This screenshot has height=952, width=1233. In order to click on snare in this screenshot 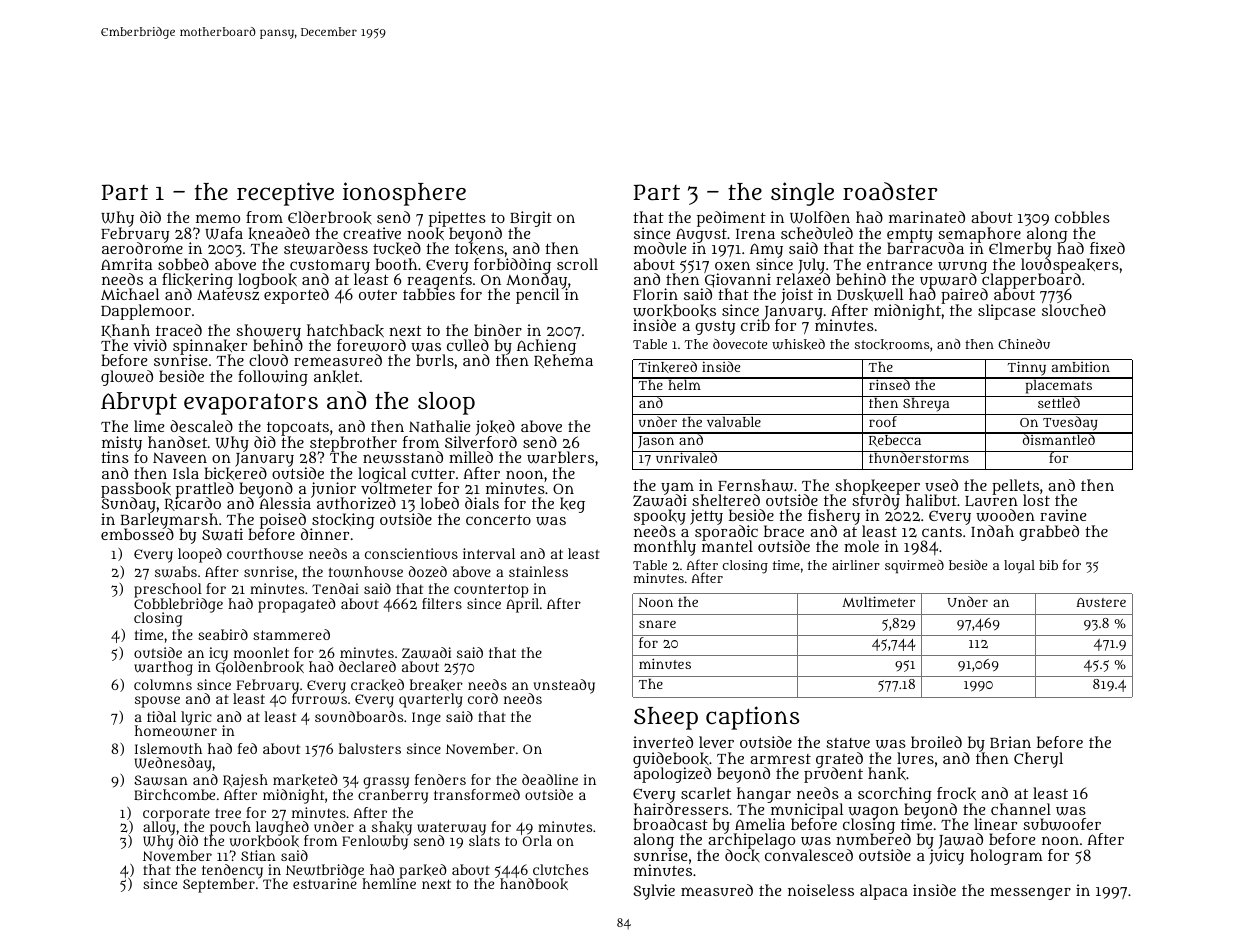, I will do `click(657, 624)`.
